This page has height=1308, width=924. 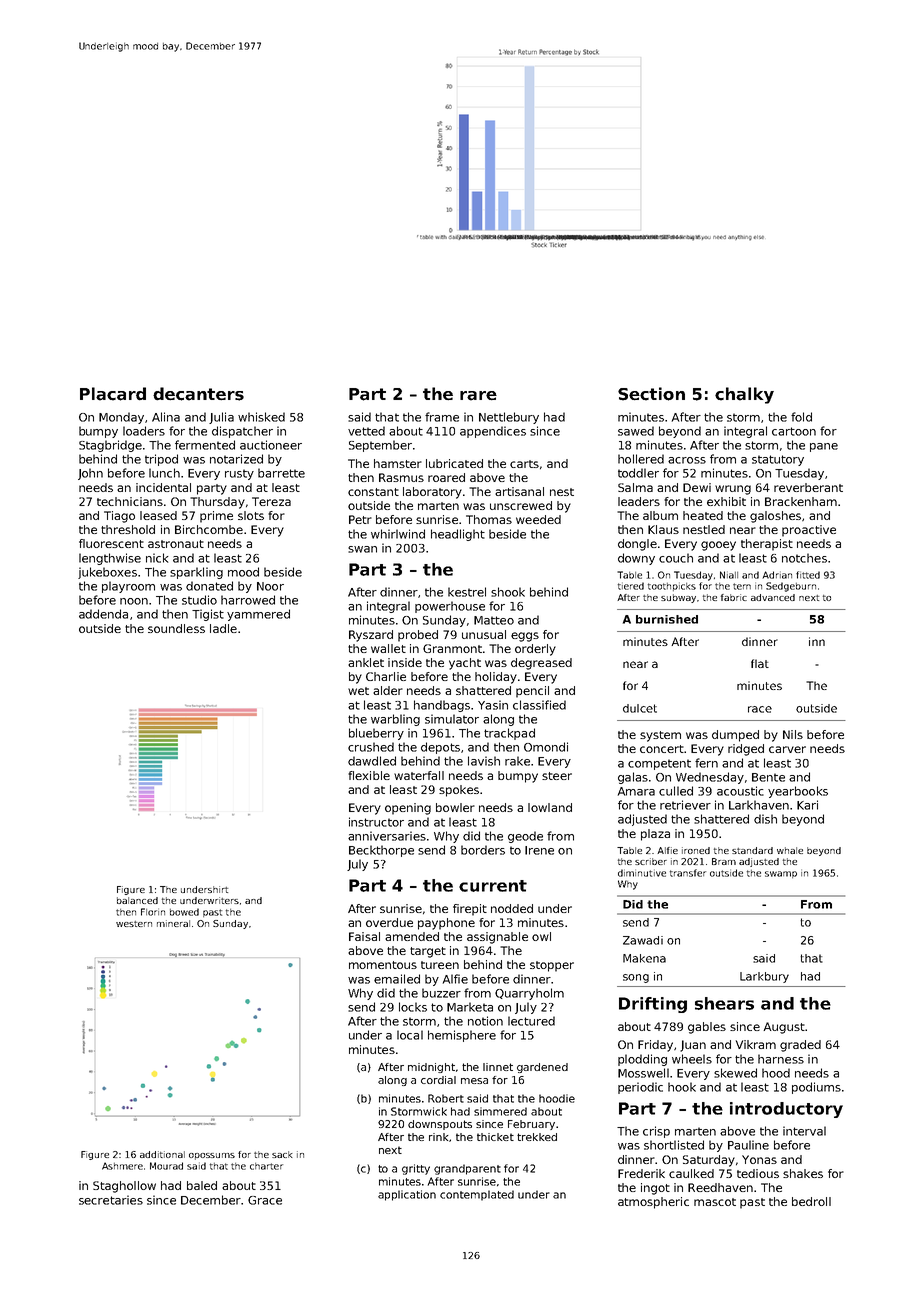 I want to click on galoshes, so click(x=775, y=517).
